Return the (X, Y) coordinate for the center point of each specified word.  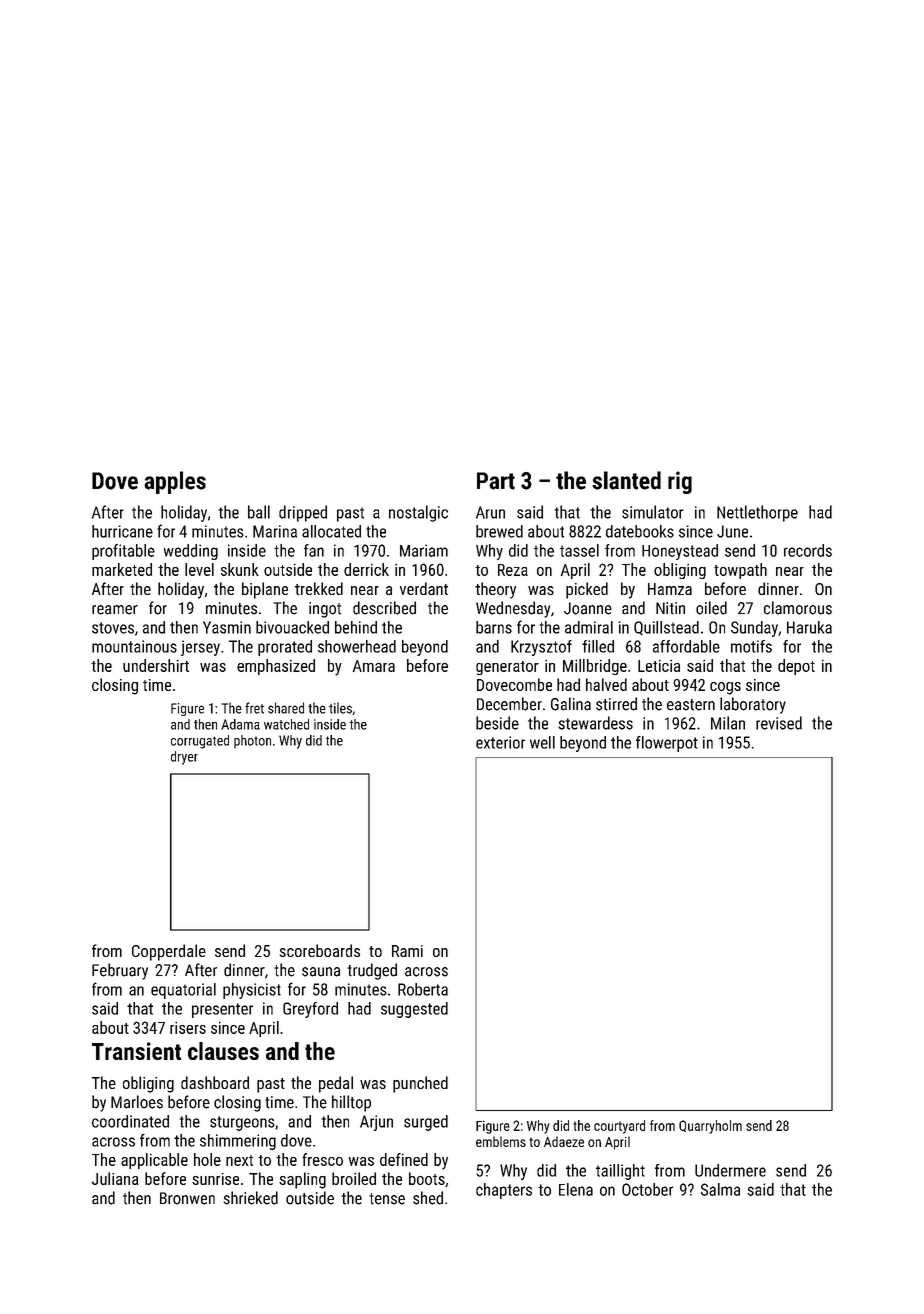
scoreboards (320, 950)
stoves (113, 628)
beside (497, 723)
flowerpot (667, 744)
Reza (513, 570)
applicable (154, 1161)
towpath (740, 571)
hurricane (122, 531)
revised (779, 723)
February (120, 971)
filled (598, 646)
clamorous (798, 608)
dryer (184, 758)
